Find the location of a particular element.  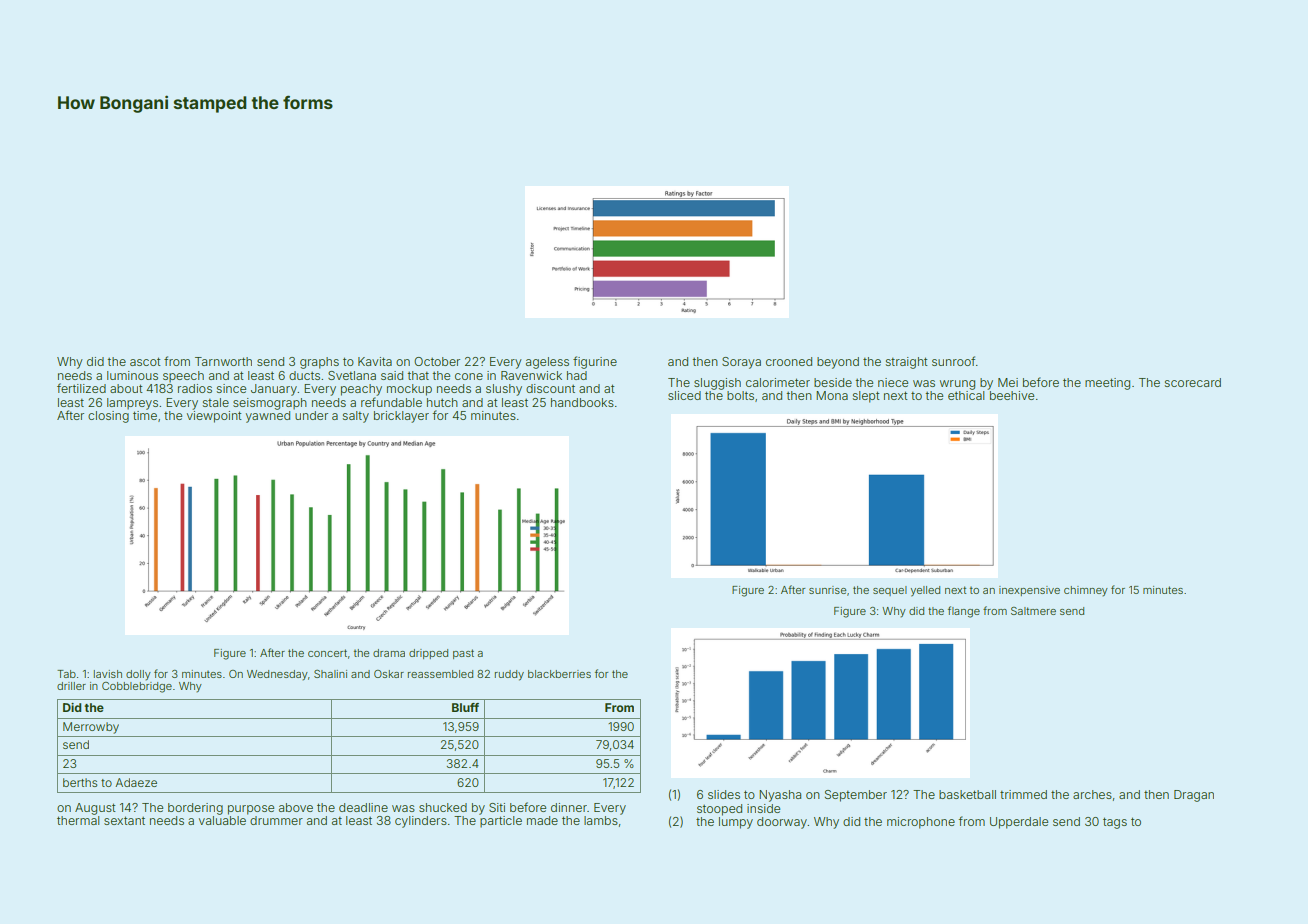

concert is located at coordinates (327, 653).
